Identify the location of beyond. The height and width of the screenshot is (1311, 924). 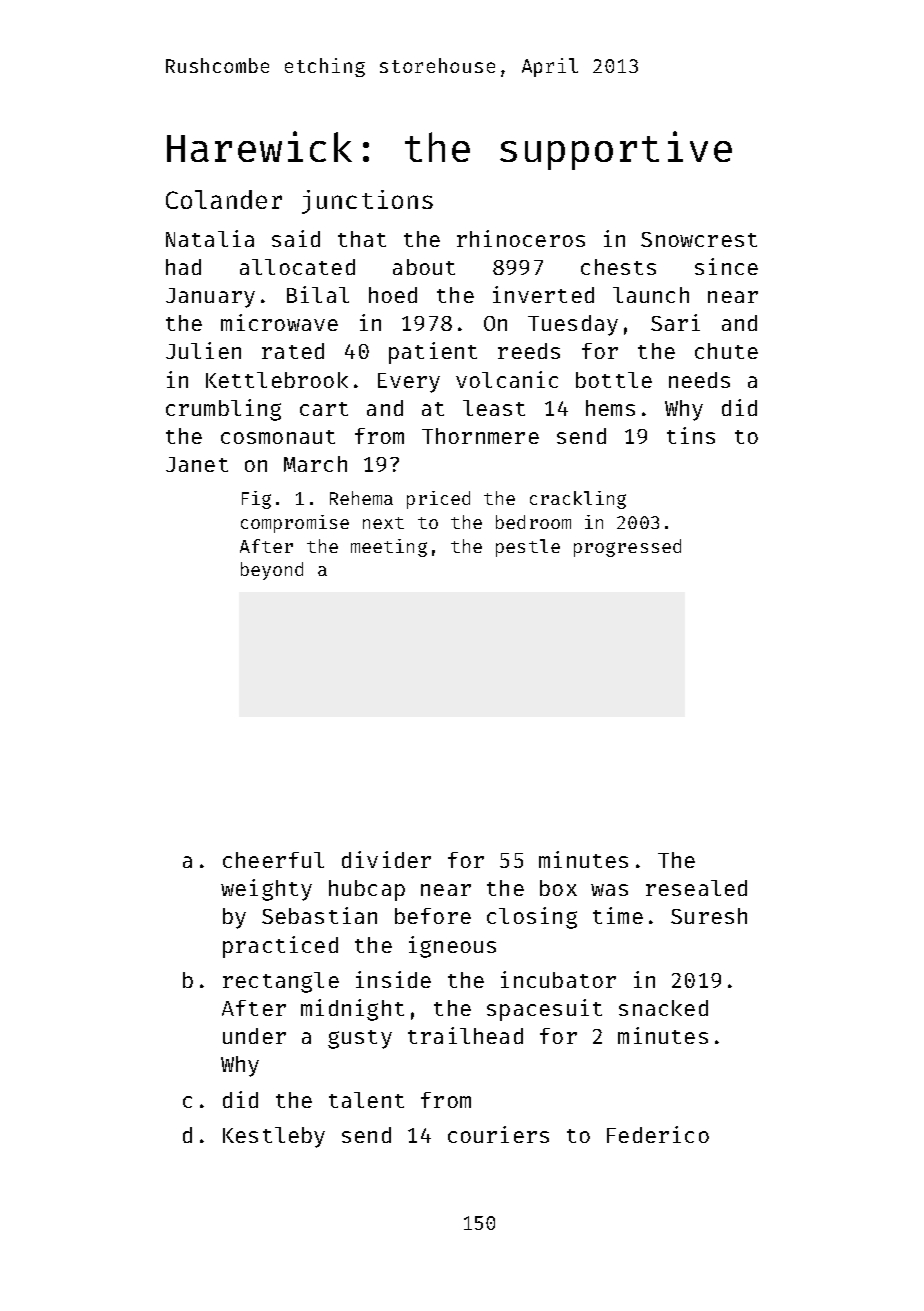
(272, 571).
